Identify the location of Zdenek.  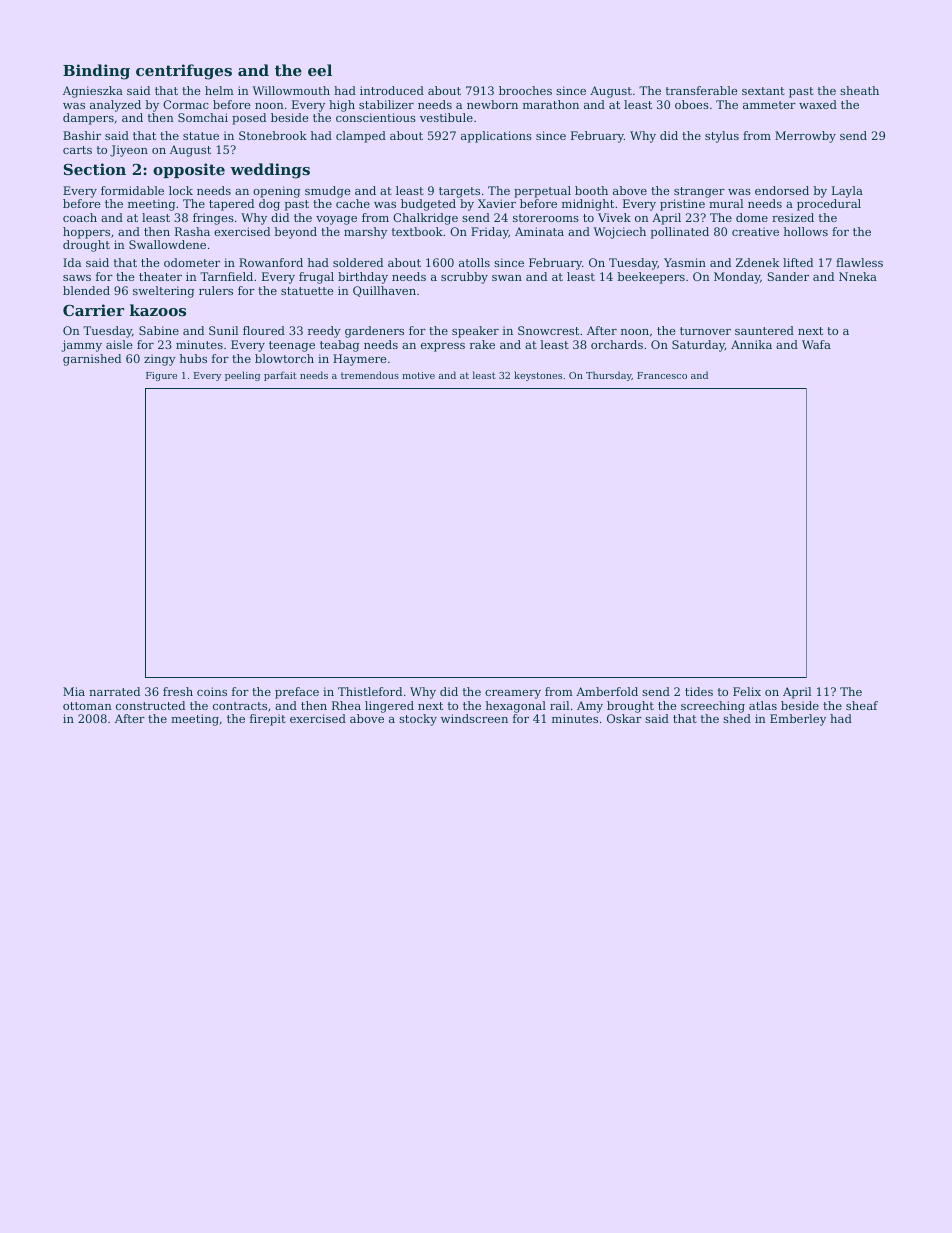
(758, 262).
